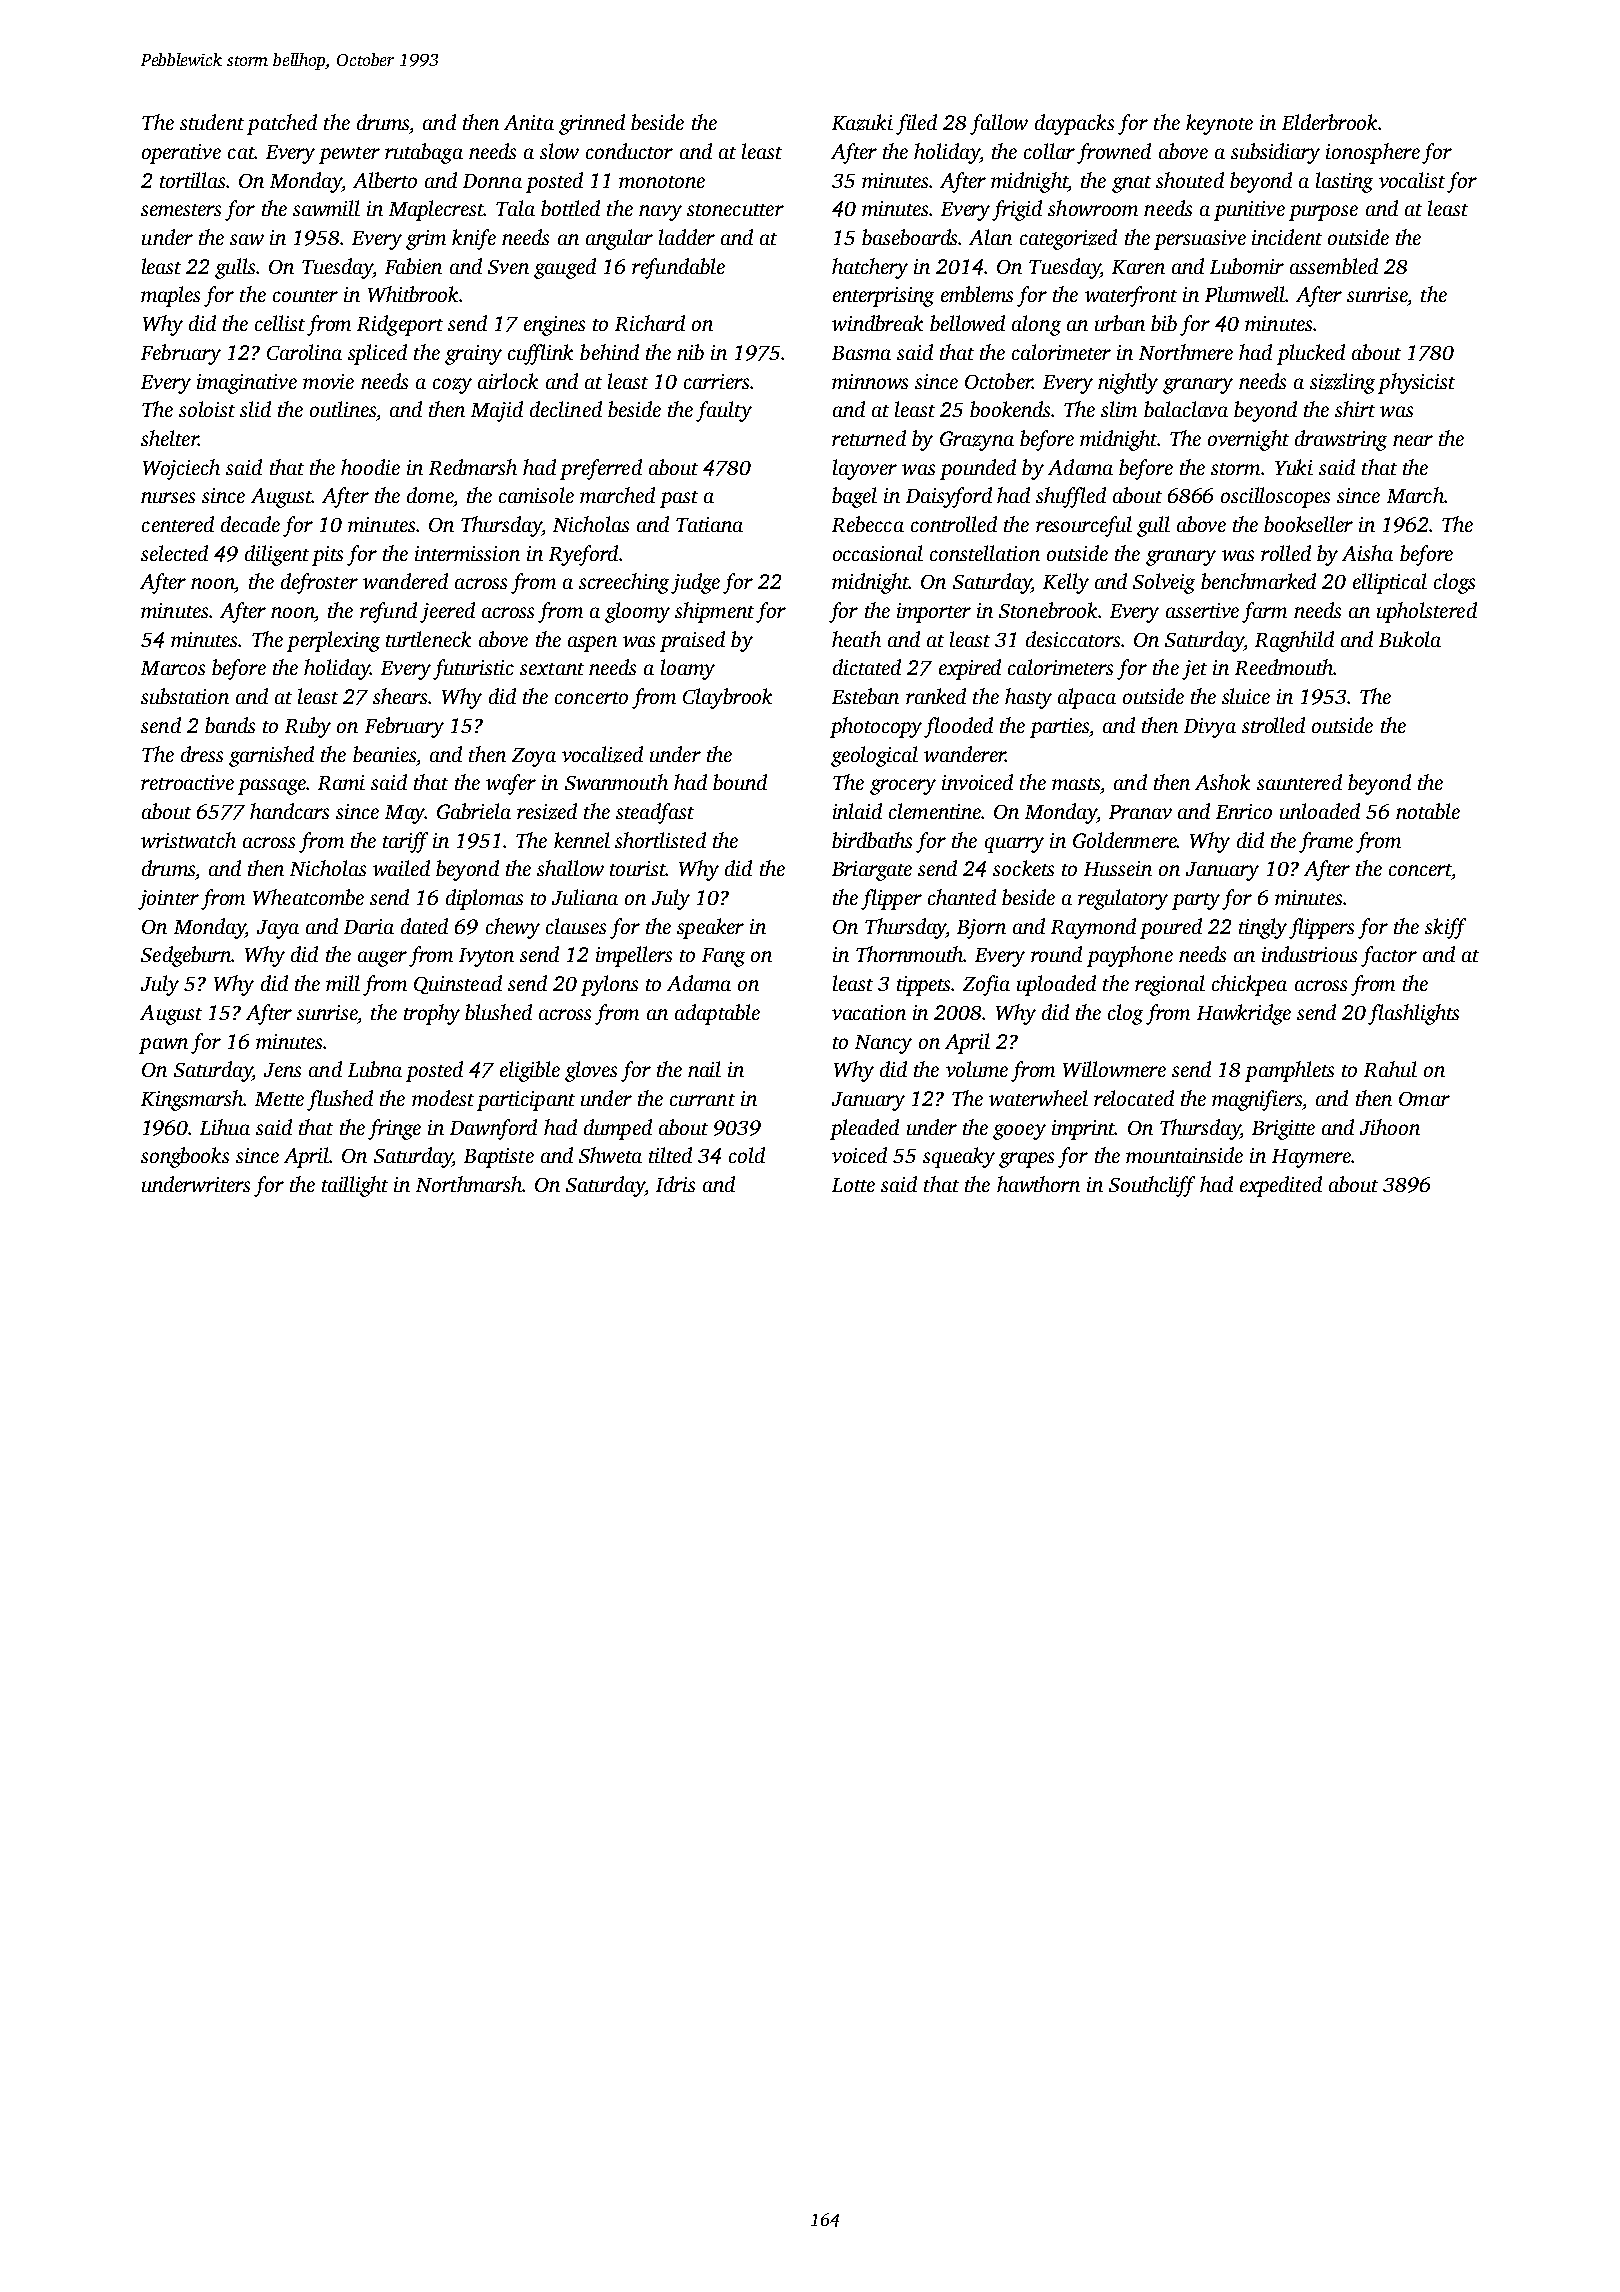 This image has height=2292, width=1620. Describe the element at coordinates (1281, 1186) in the image. I see `expedited` at that location.
